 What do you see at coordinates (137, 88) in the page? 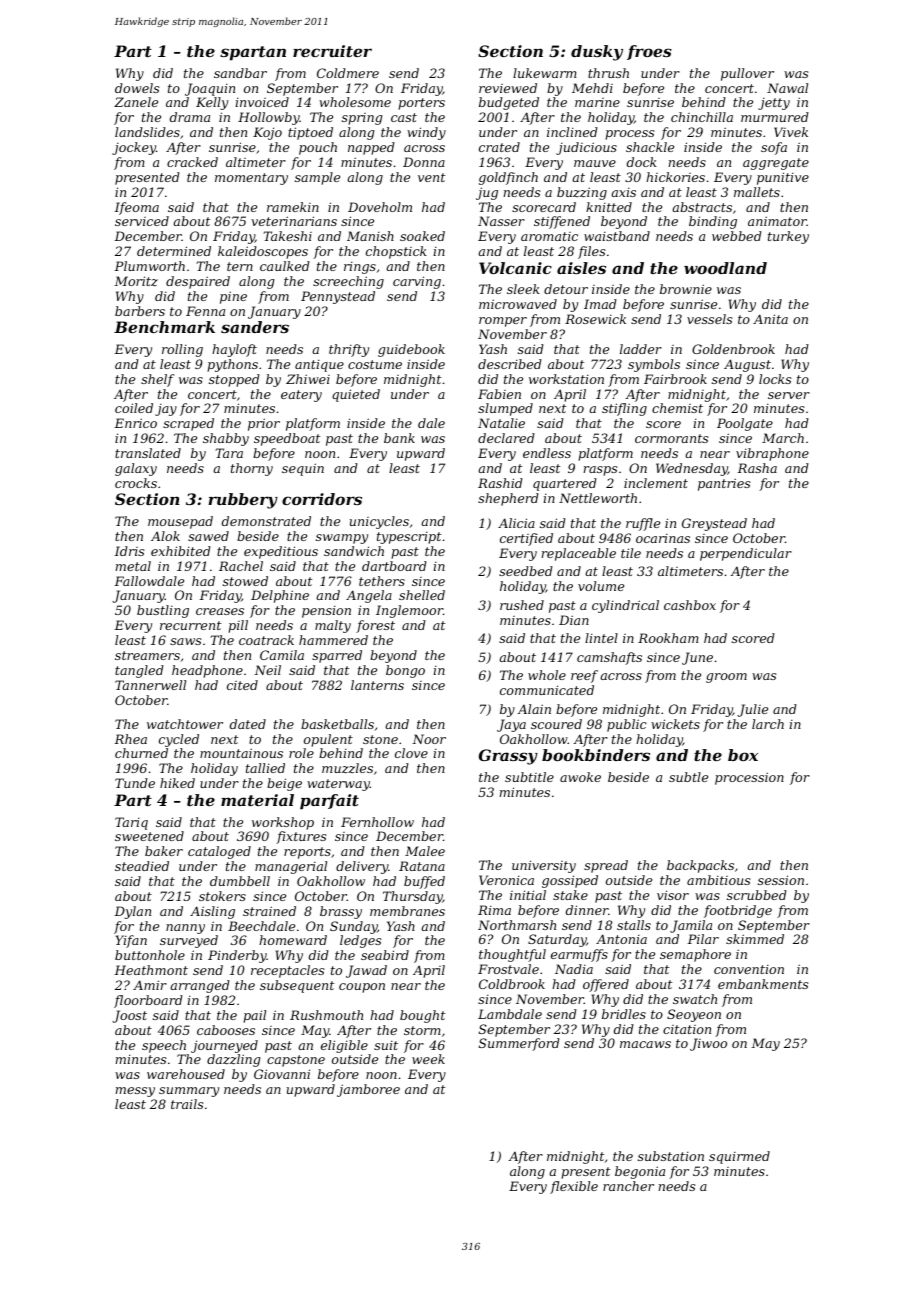
I see `dowels` at bounding box center [137, 88].
